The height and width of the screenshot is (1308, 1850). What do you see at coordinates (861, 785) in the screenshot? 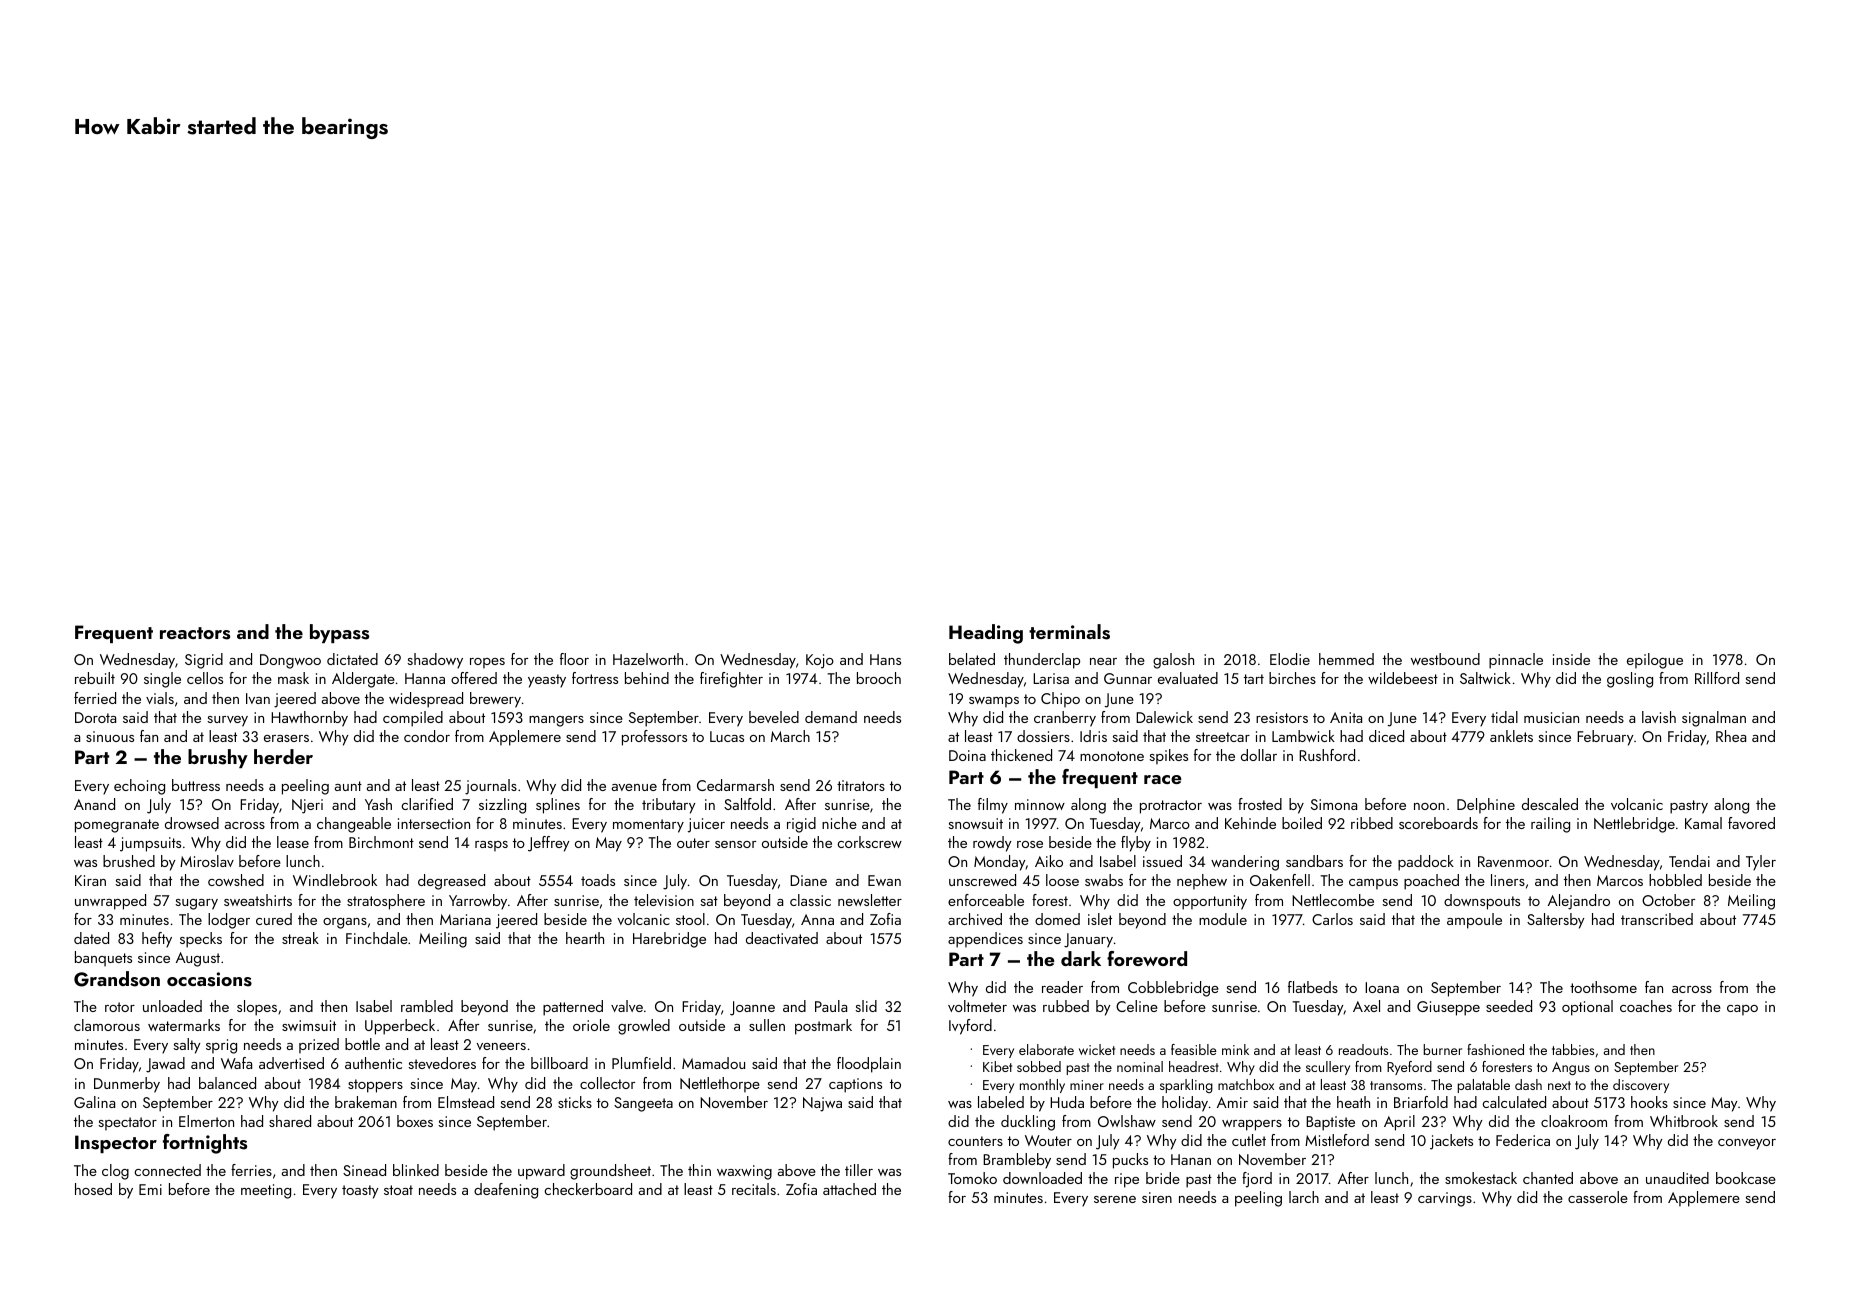
I see `titrators` at bounding box center [861, 785].
